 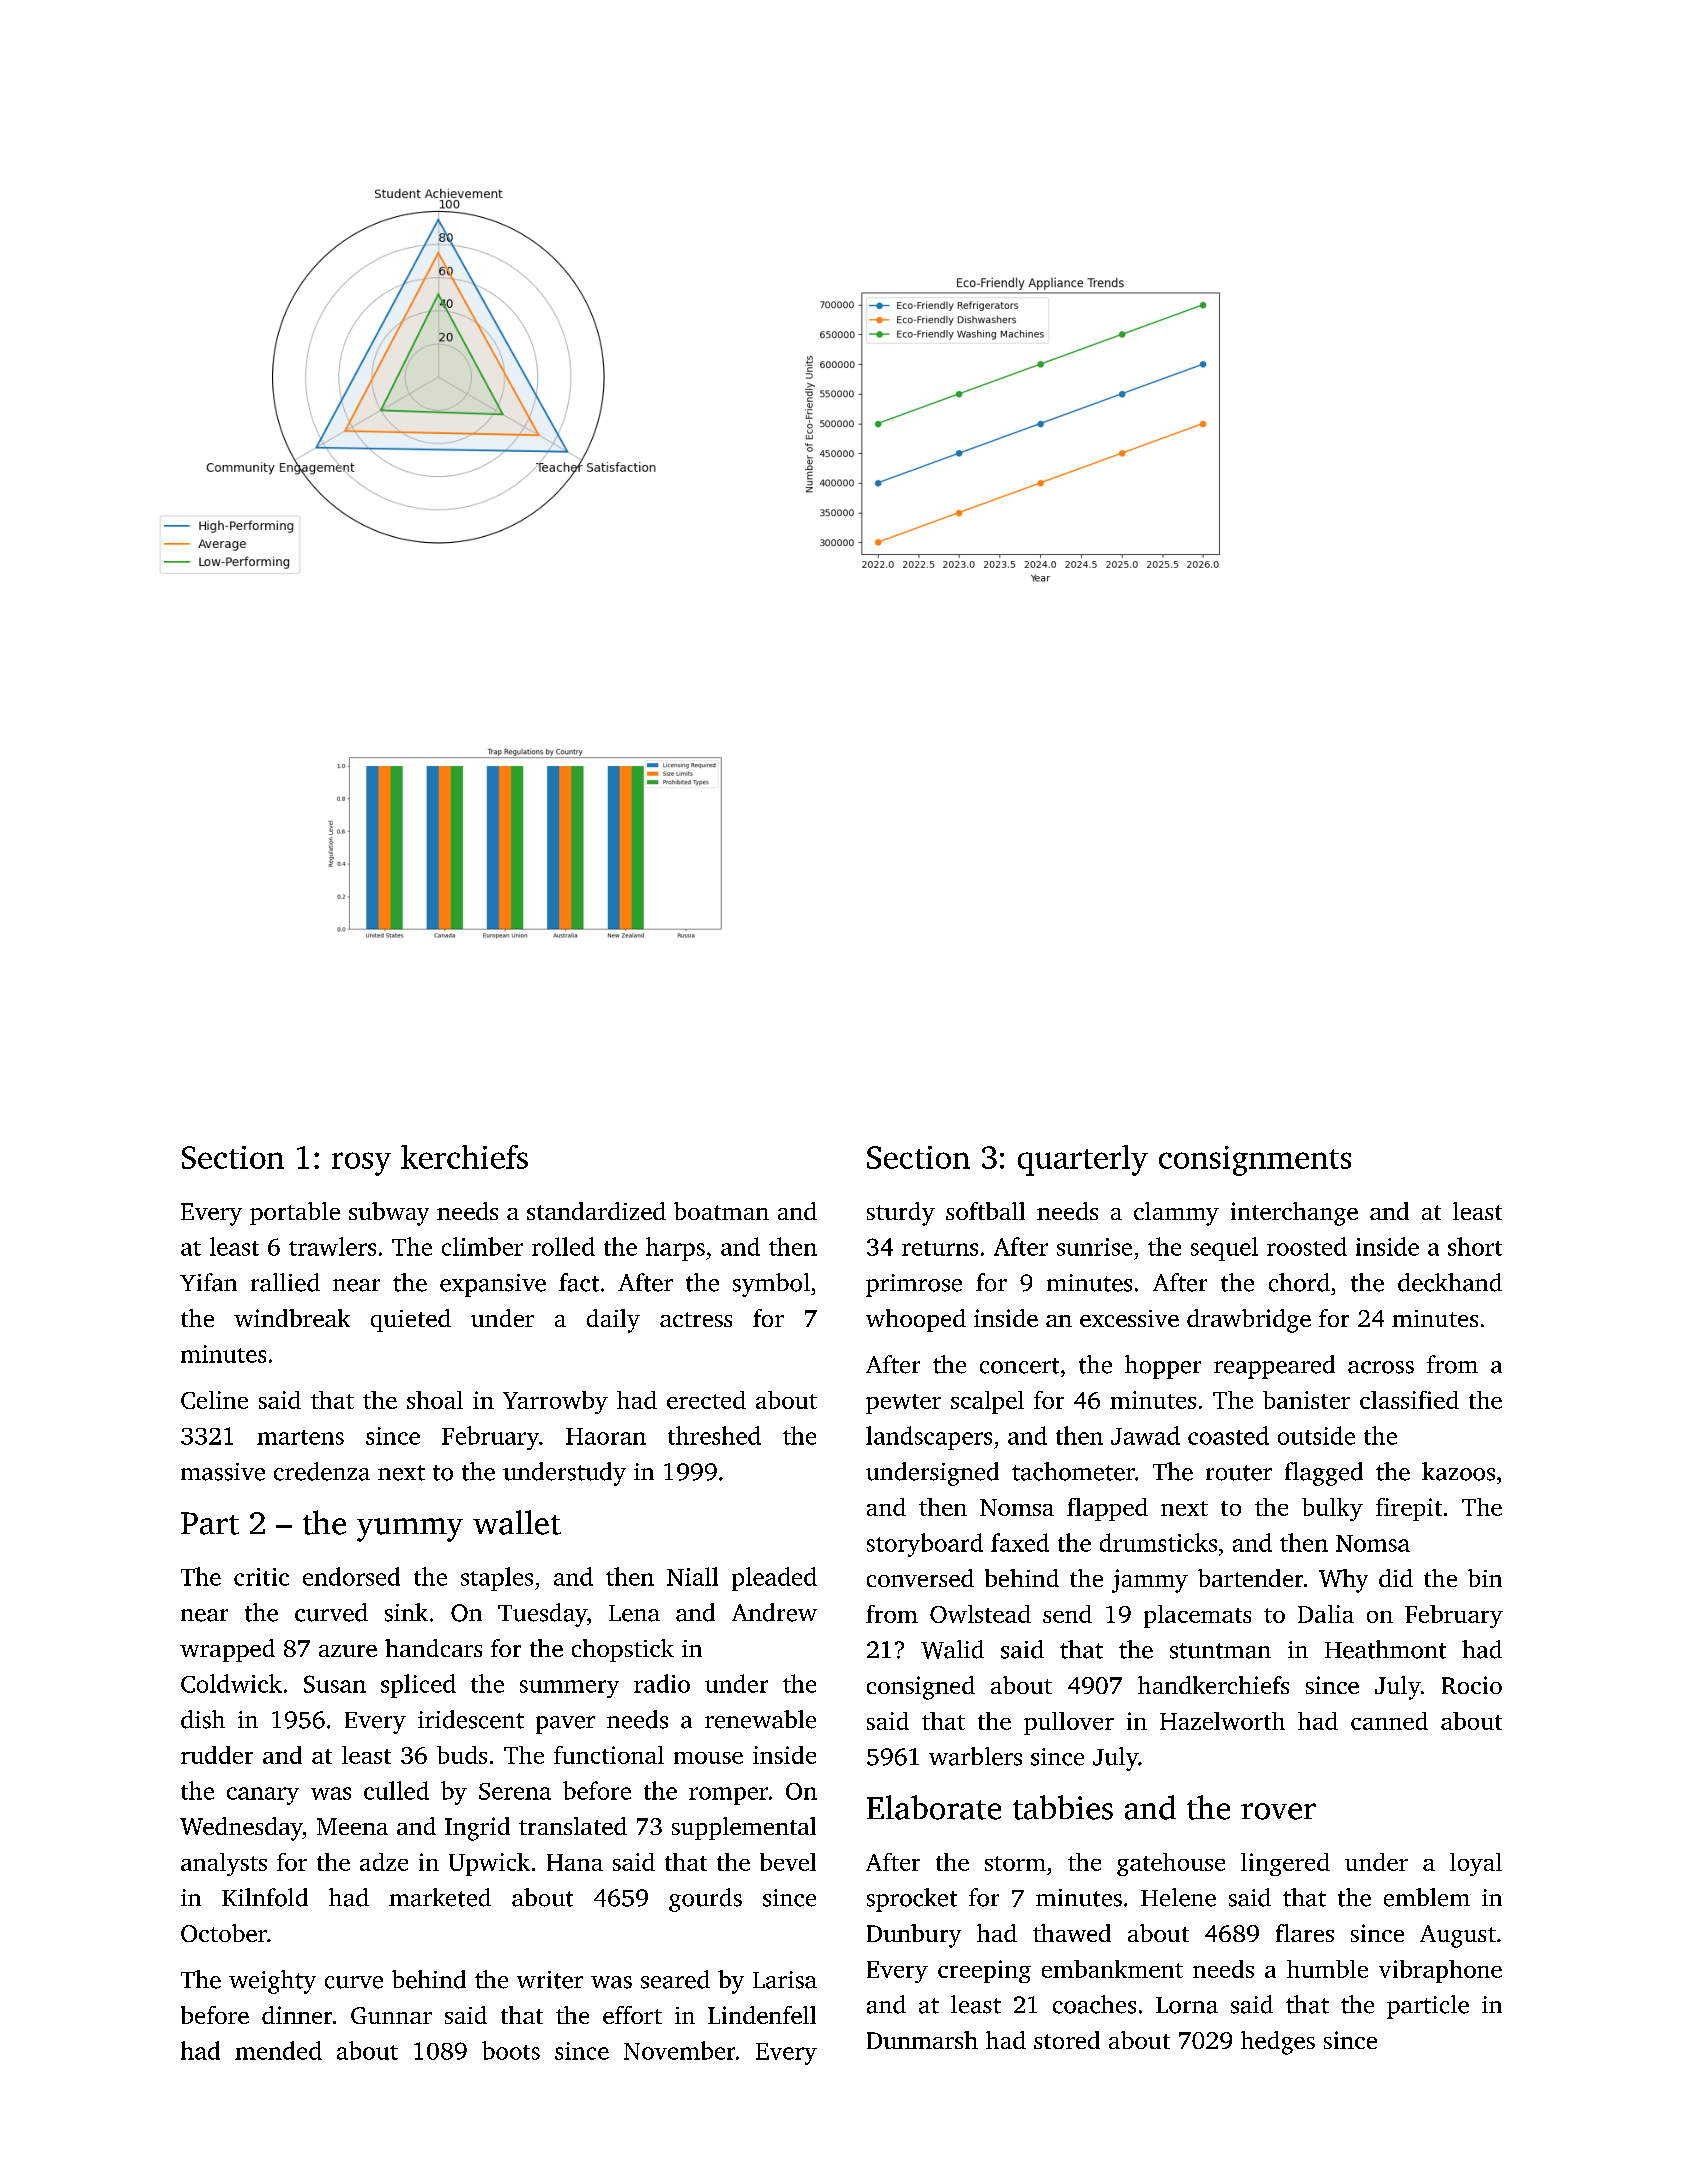 I want to click on stuntman, so click(x=1220, y=1651).
